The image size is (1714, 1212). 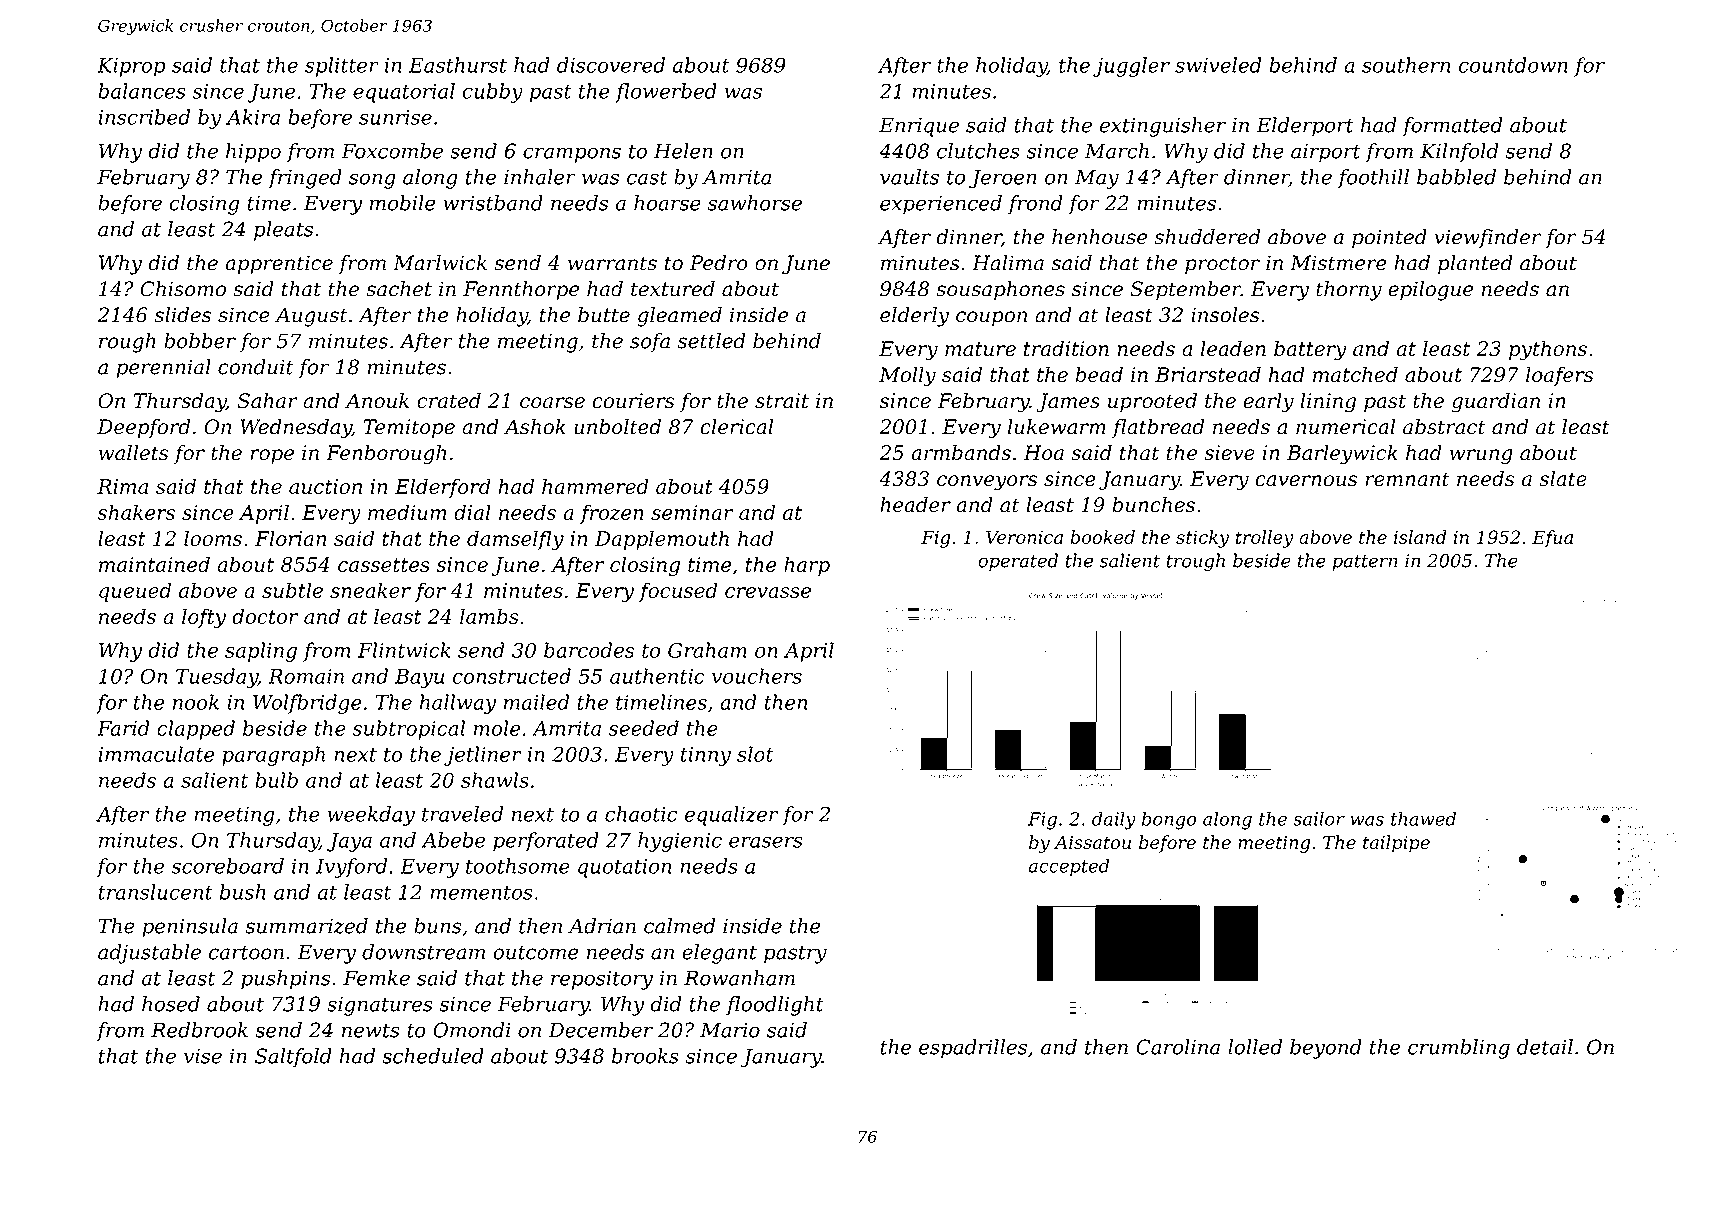 I want to click on vise, so click(x=203, y=1056).
